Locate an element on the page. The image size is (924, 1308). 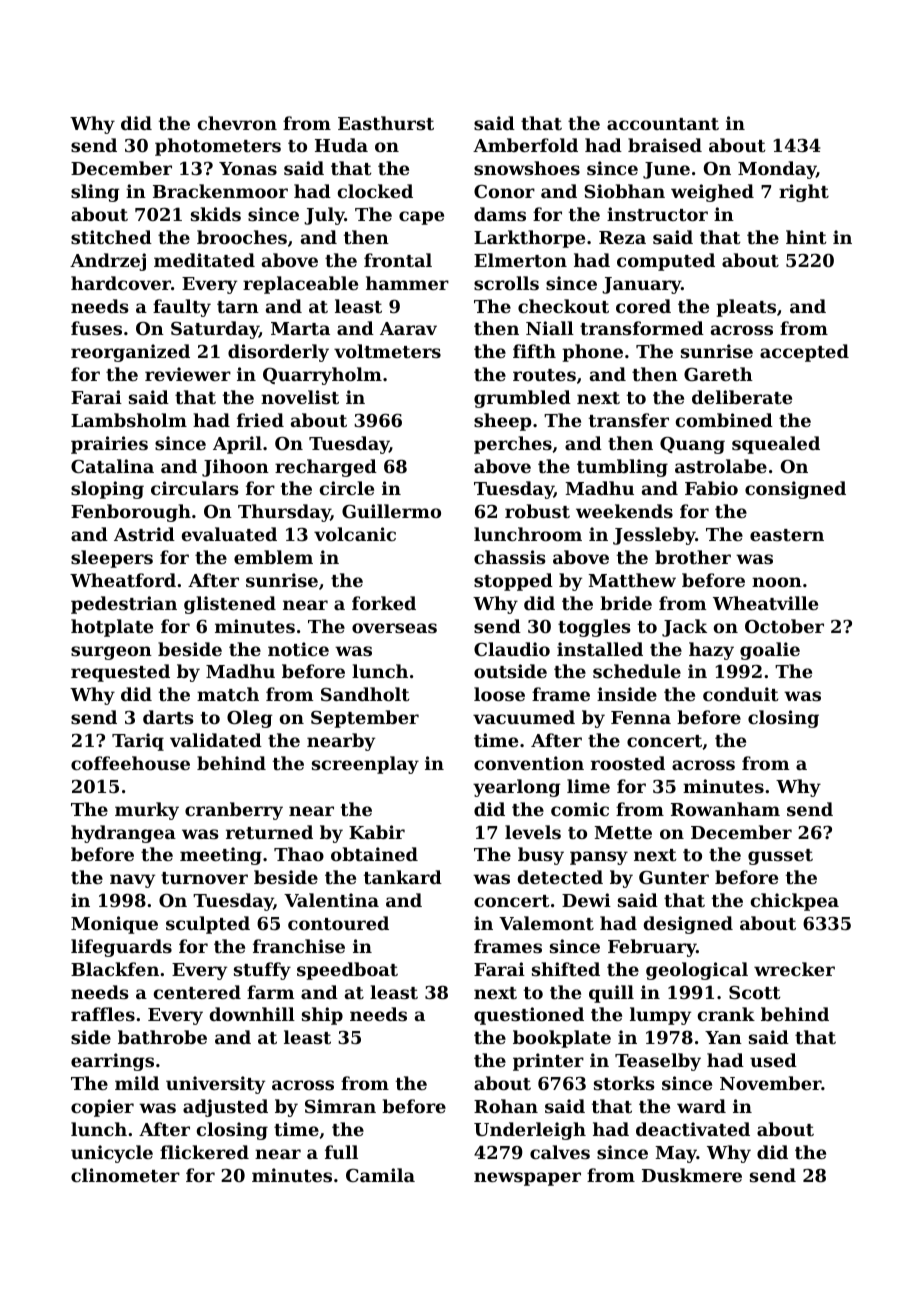
sling is located at coordinates (95, 193).
